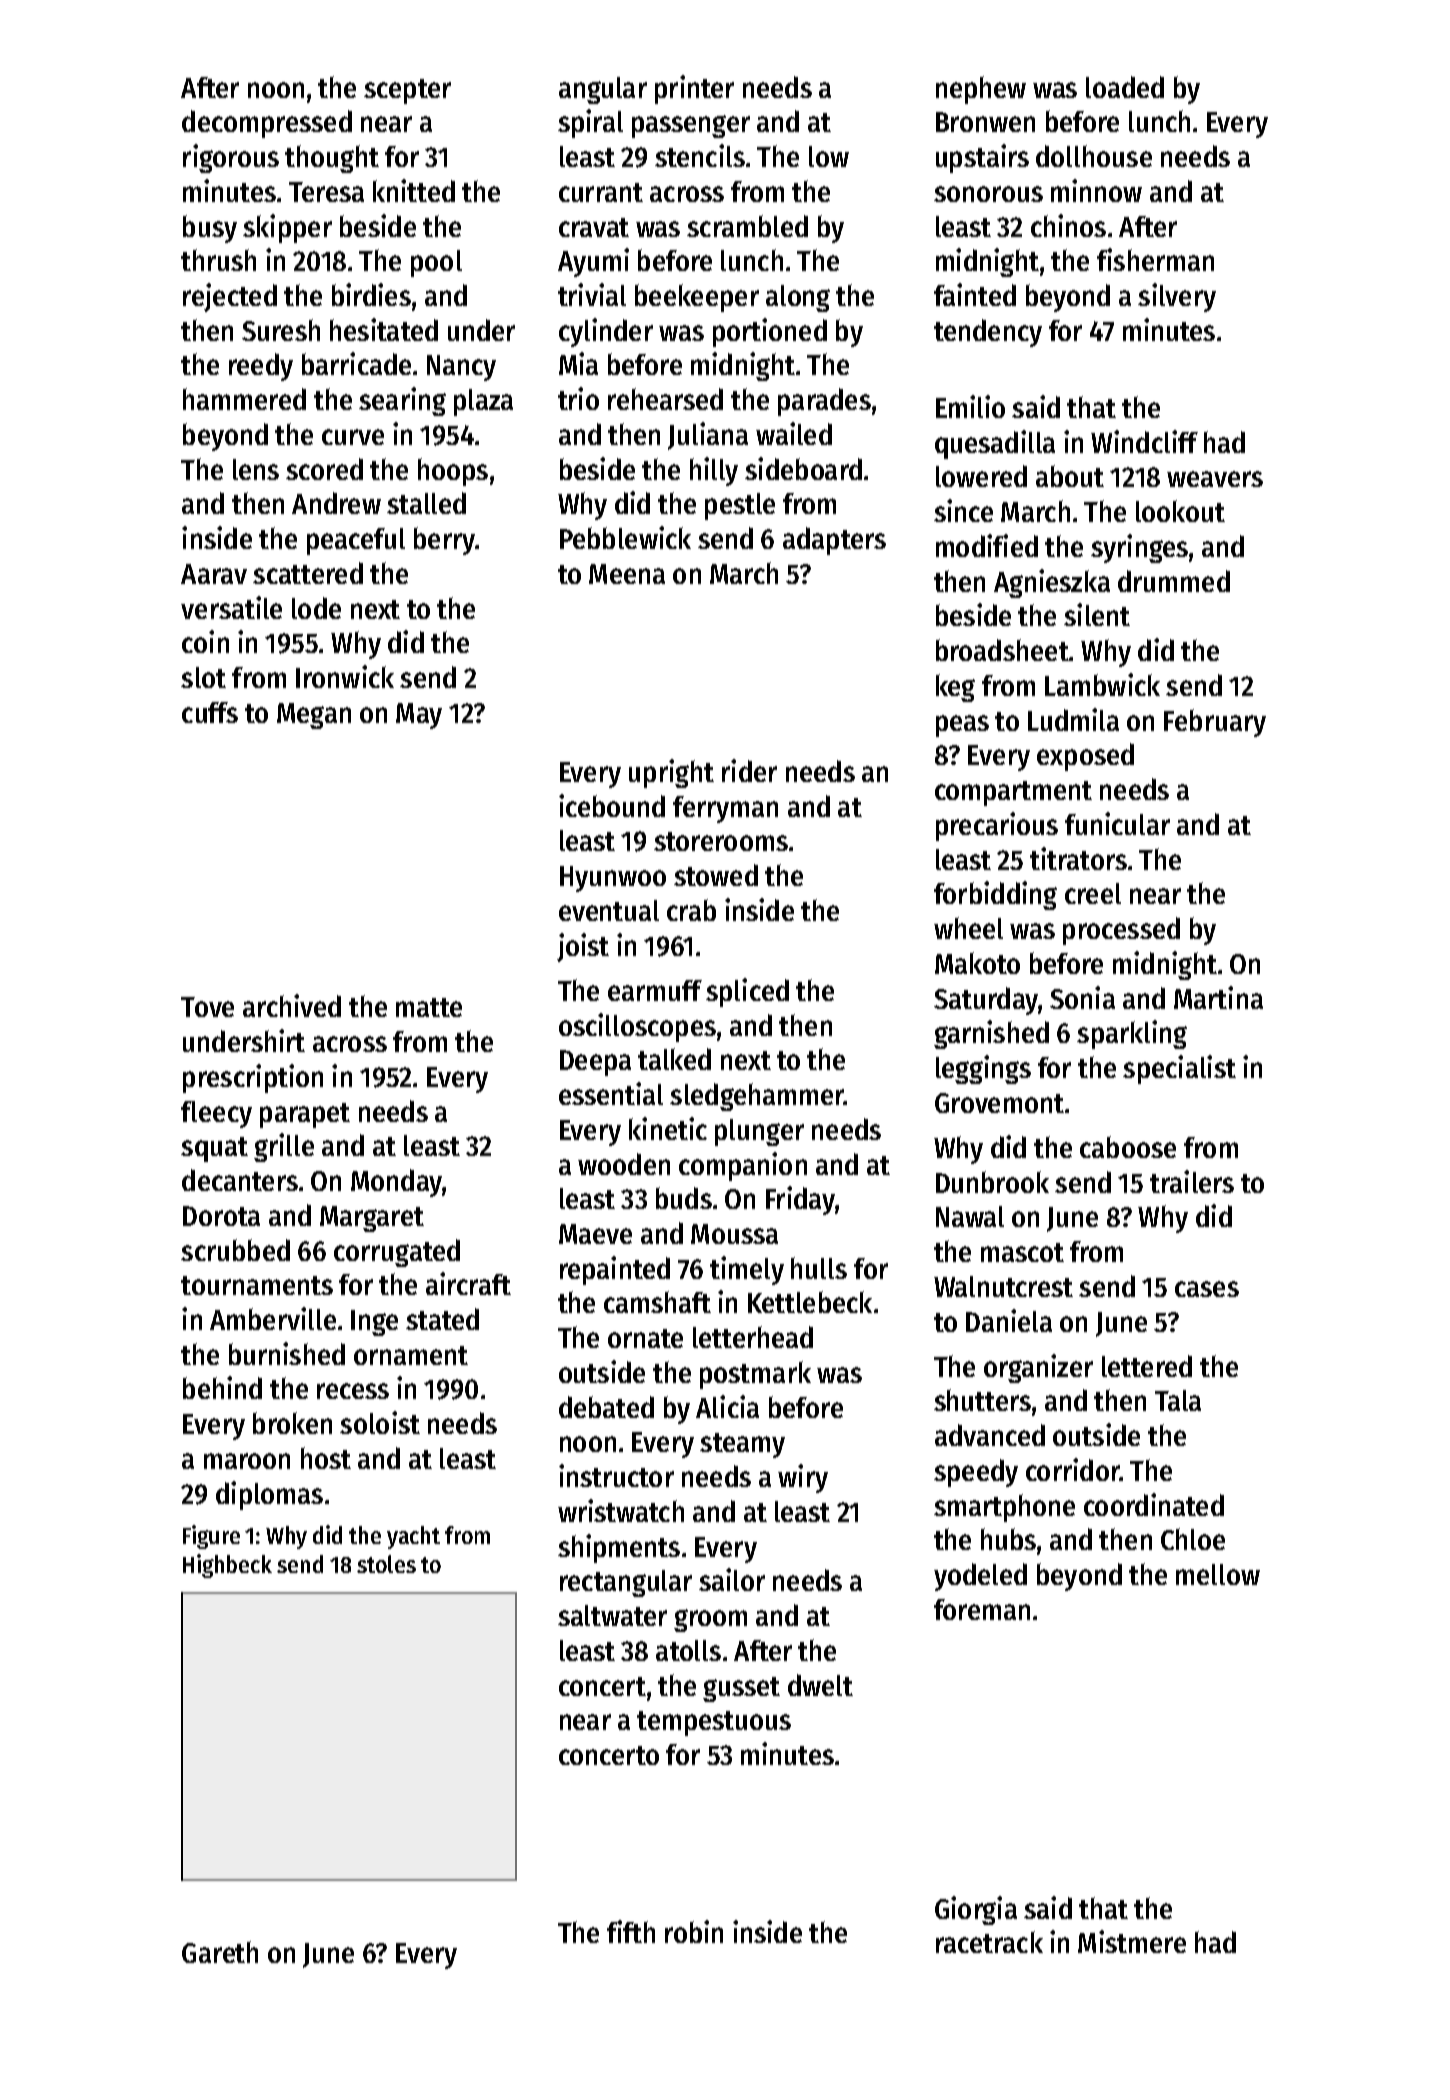 This screenshot has width=1450, height=2100. I want to click on quesadilla, so click(995, 444).
